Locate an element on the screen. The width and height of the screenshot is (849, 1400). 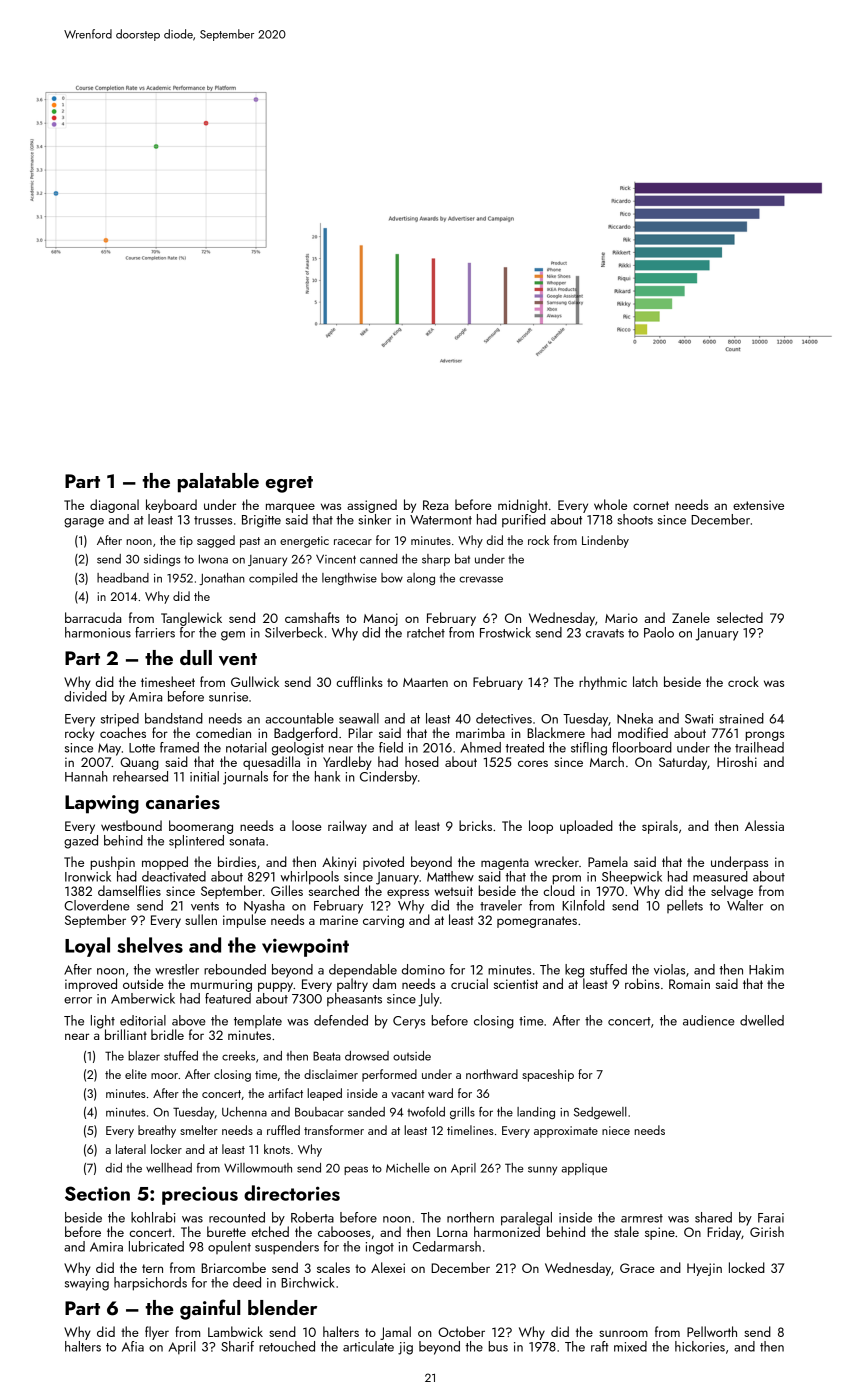
Brigitte is located at coordinates (261, 521).
